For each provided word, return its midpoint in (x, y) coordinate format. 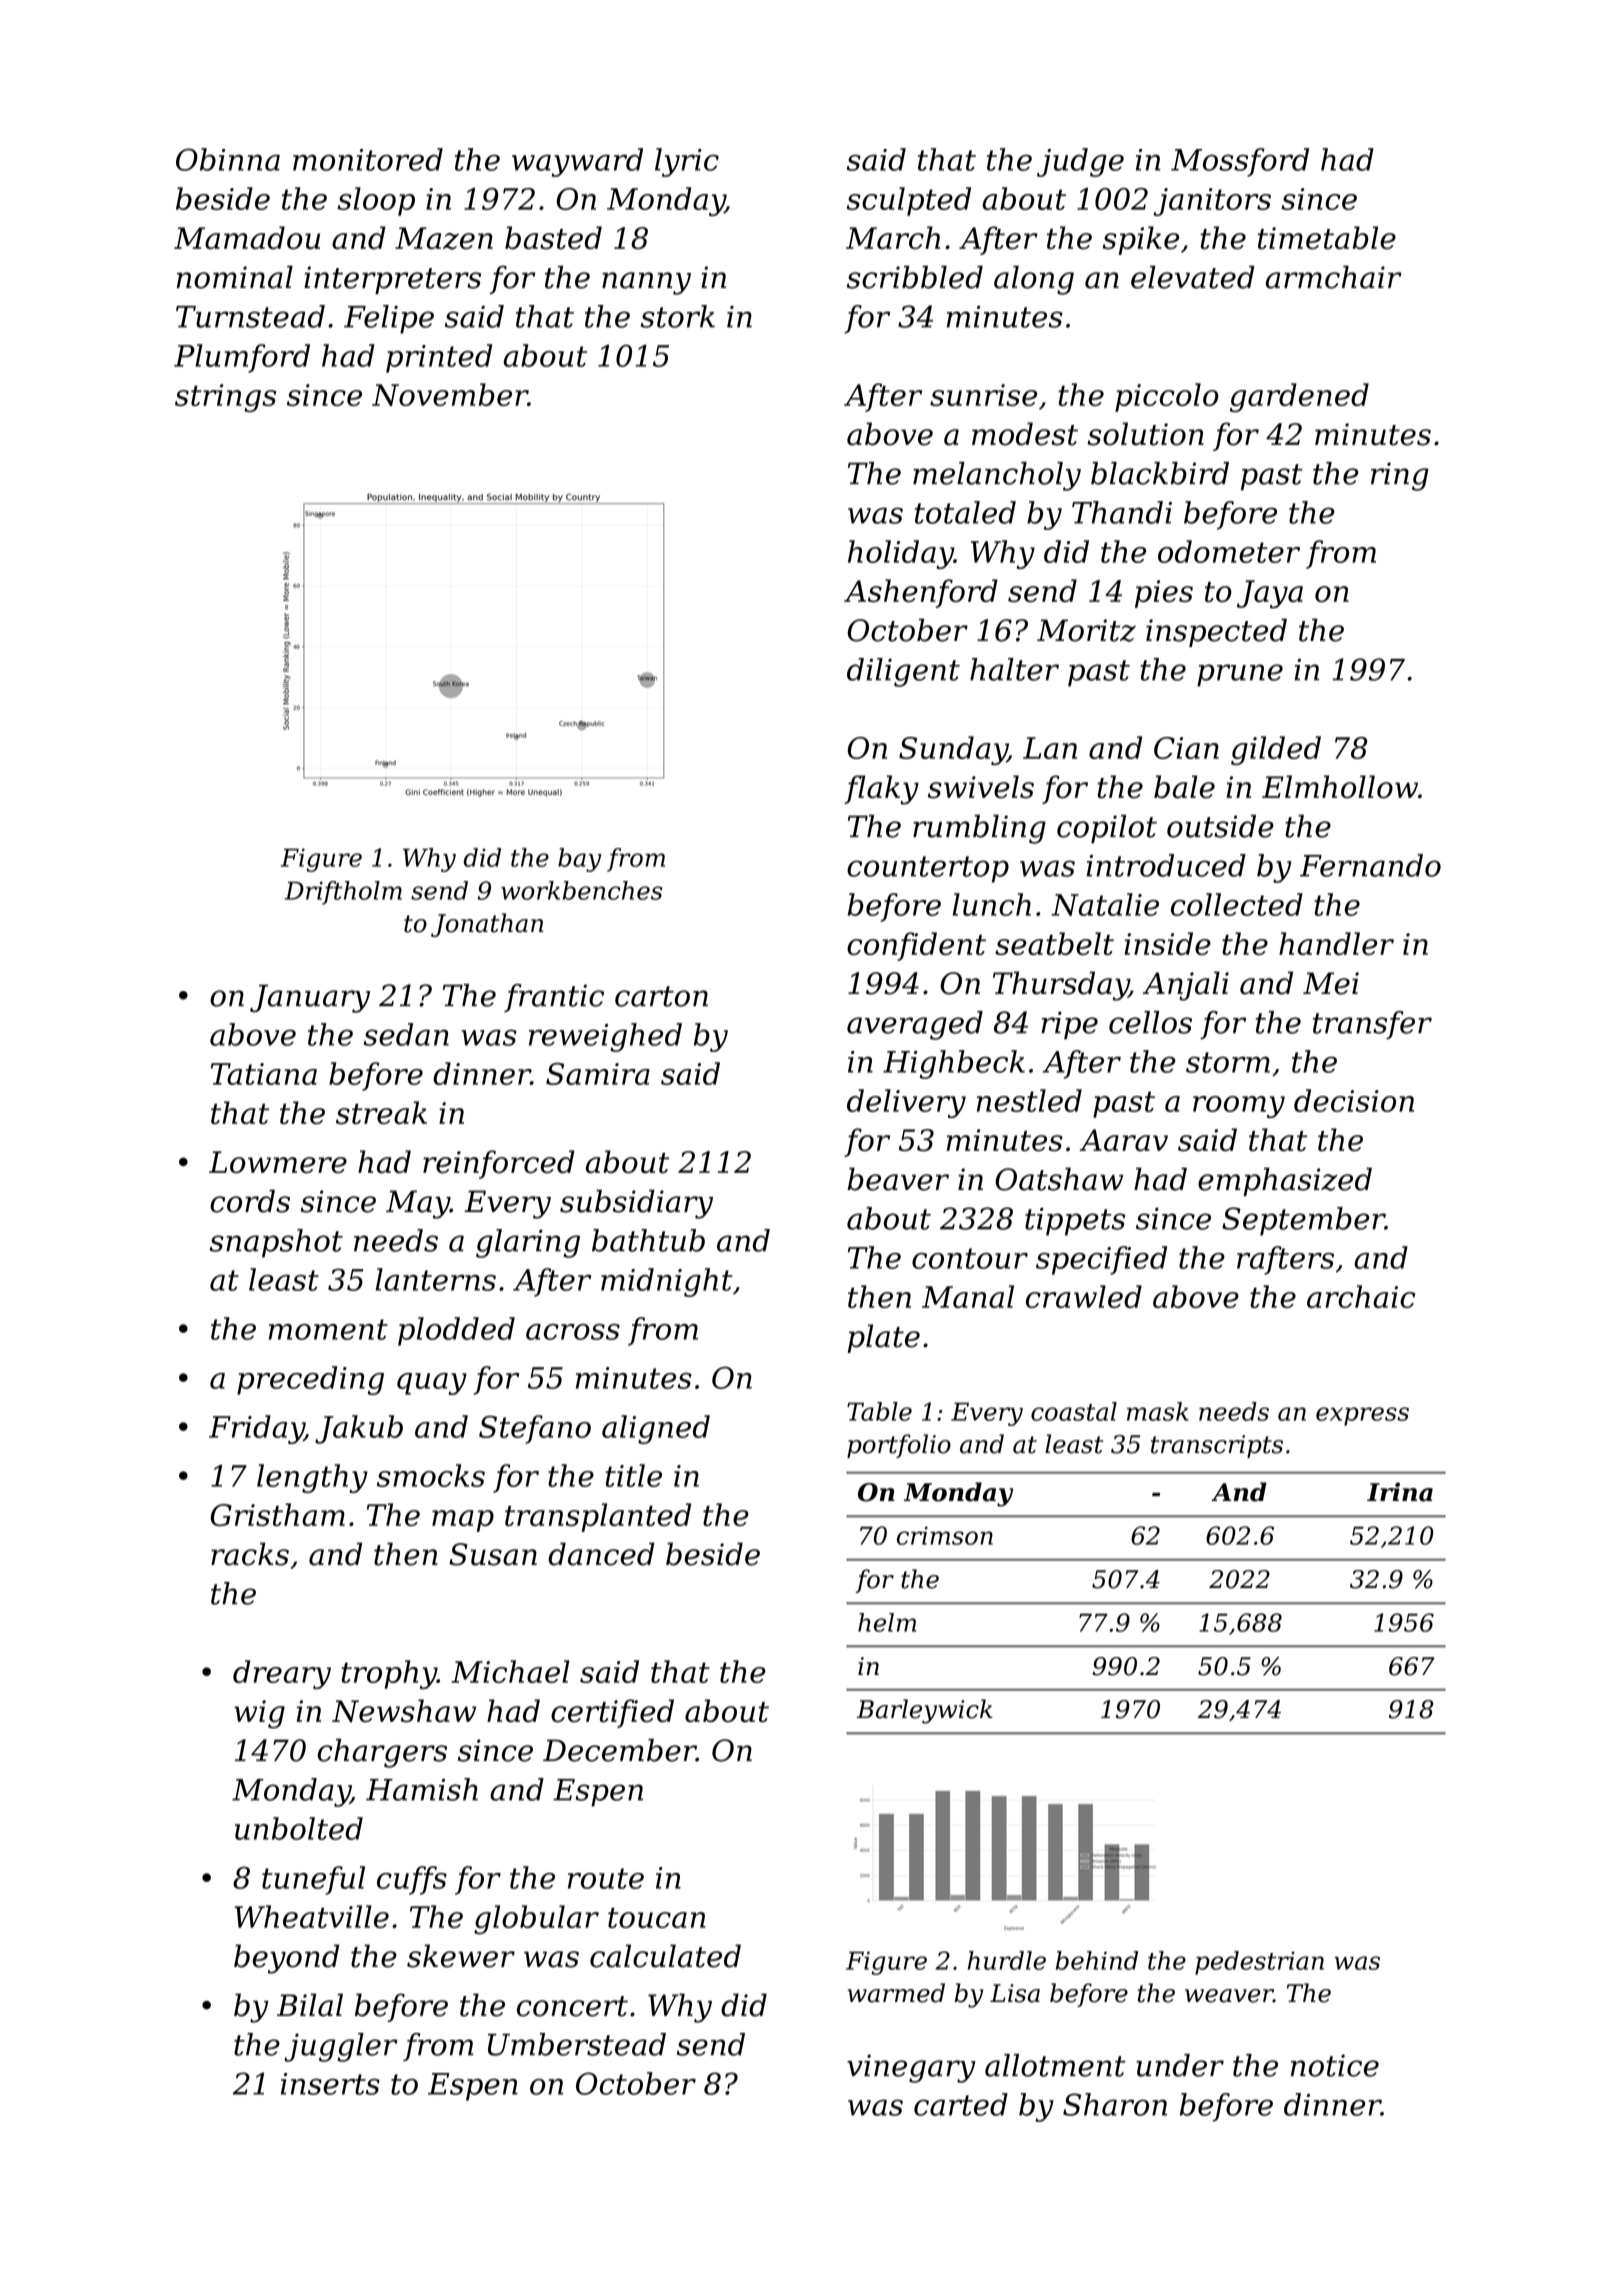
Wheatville (312, 1916)
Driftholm (343, 893)
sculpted (909, 201)
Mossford (1240, 162)
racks (250, 1554)
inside (1167, 943)
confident (916, 946)
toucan (657, 1918)
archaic (1361, 1296)
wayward (577, 162)
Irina (1400, 1492)
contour (970, 1258)
